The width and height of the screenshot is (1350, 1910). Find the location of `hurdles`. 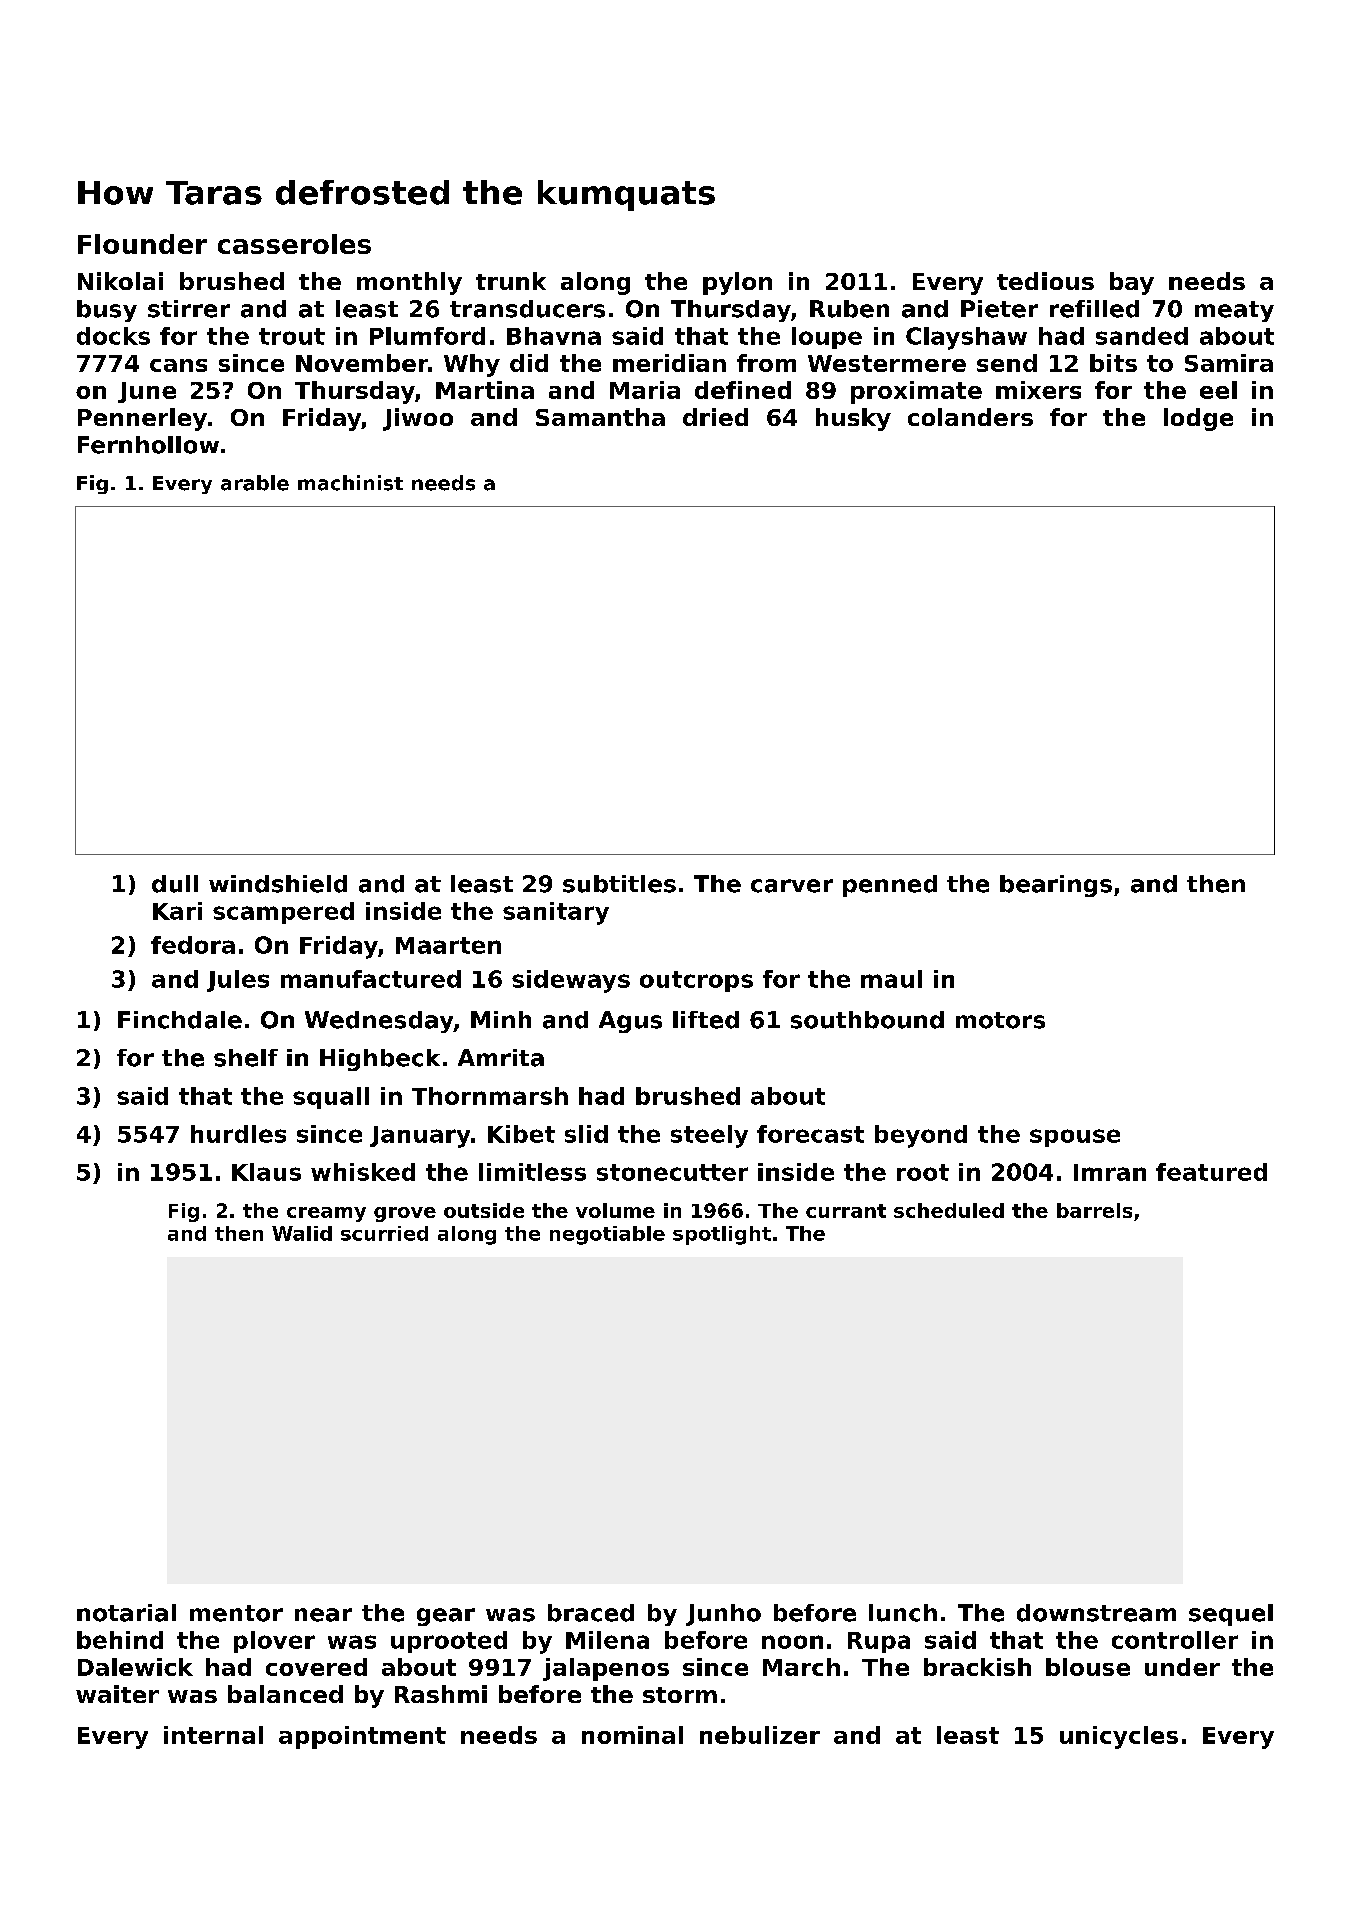

hurdles is located at coordinates (238, 1134).
